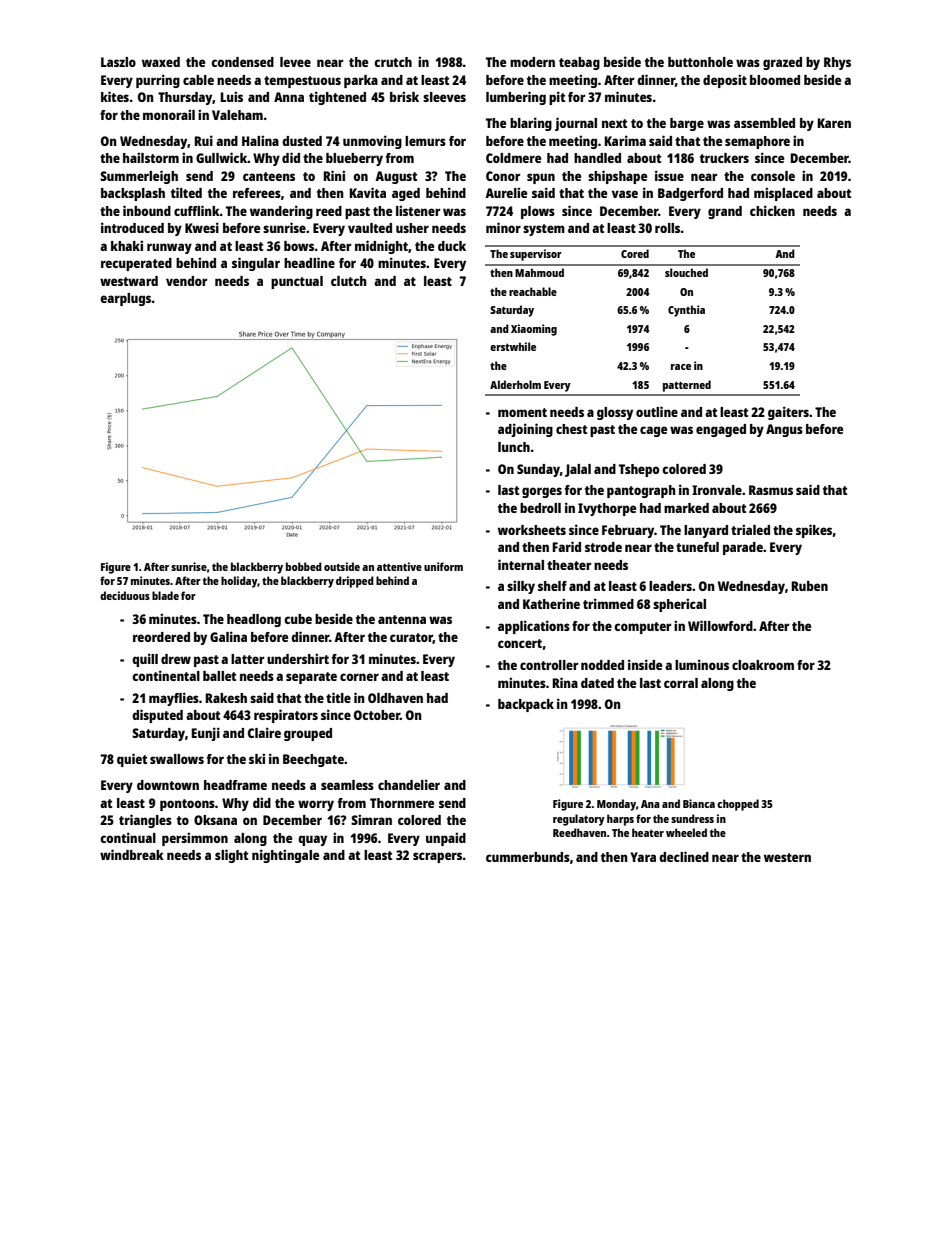  I want to click on controller, so click(549, 665).
